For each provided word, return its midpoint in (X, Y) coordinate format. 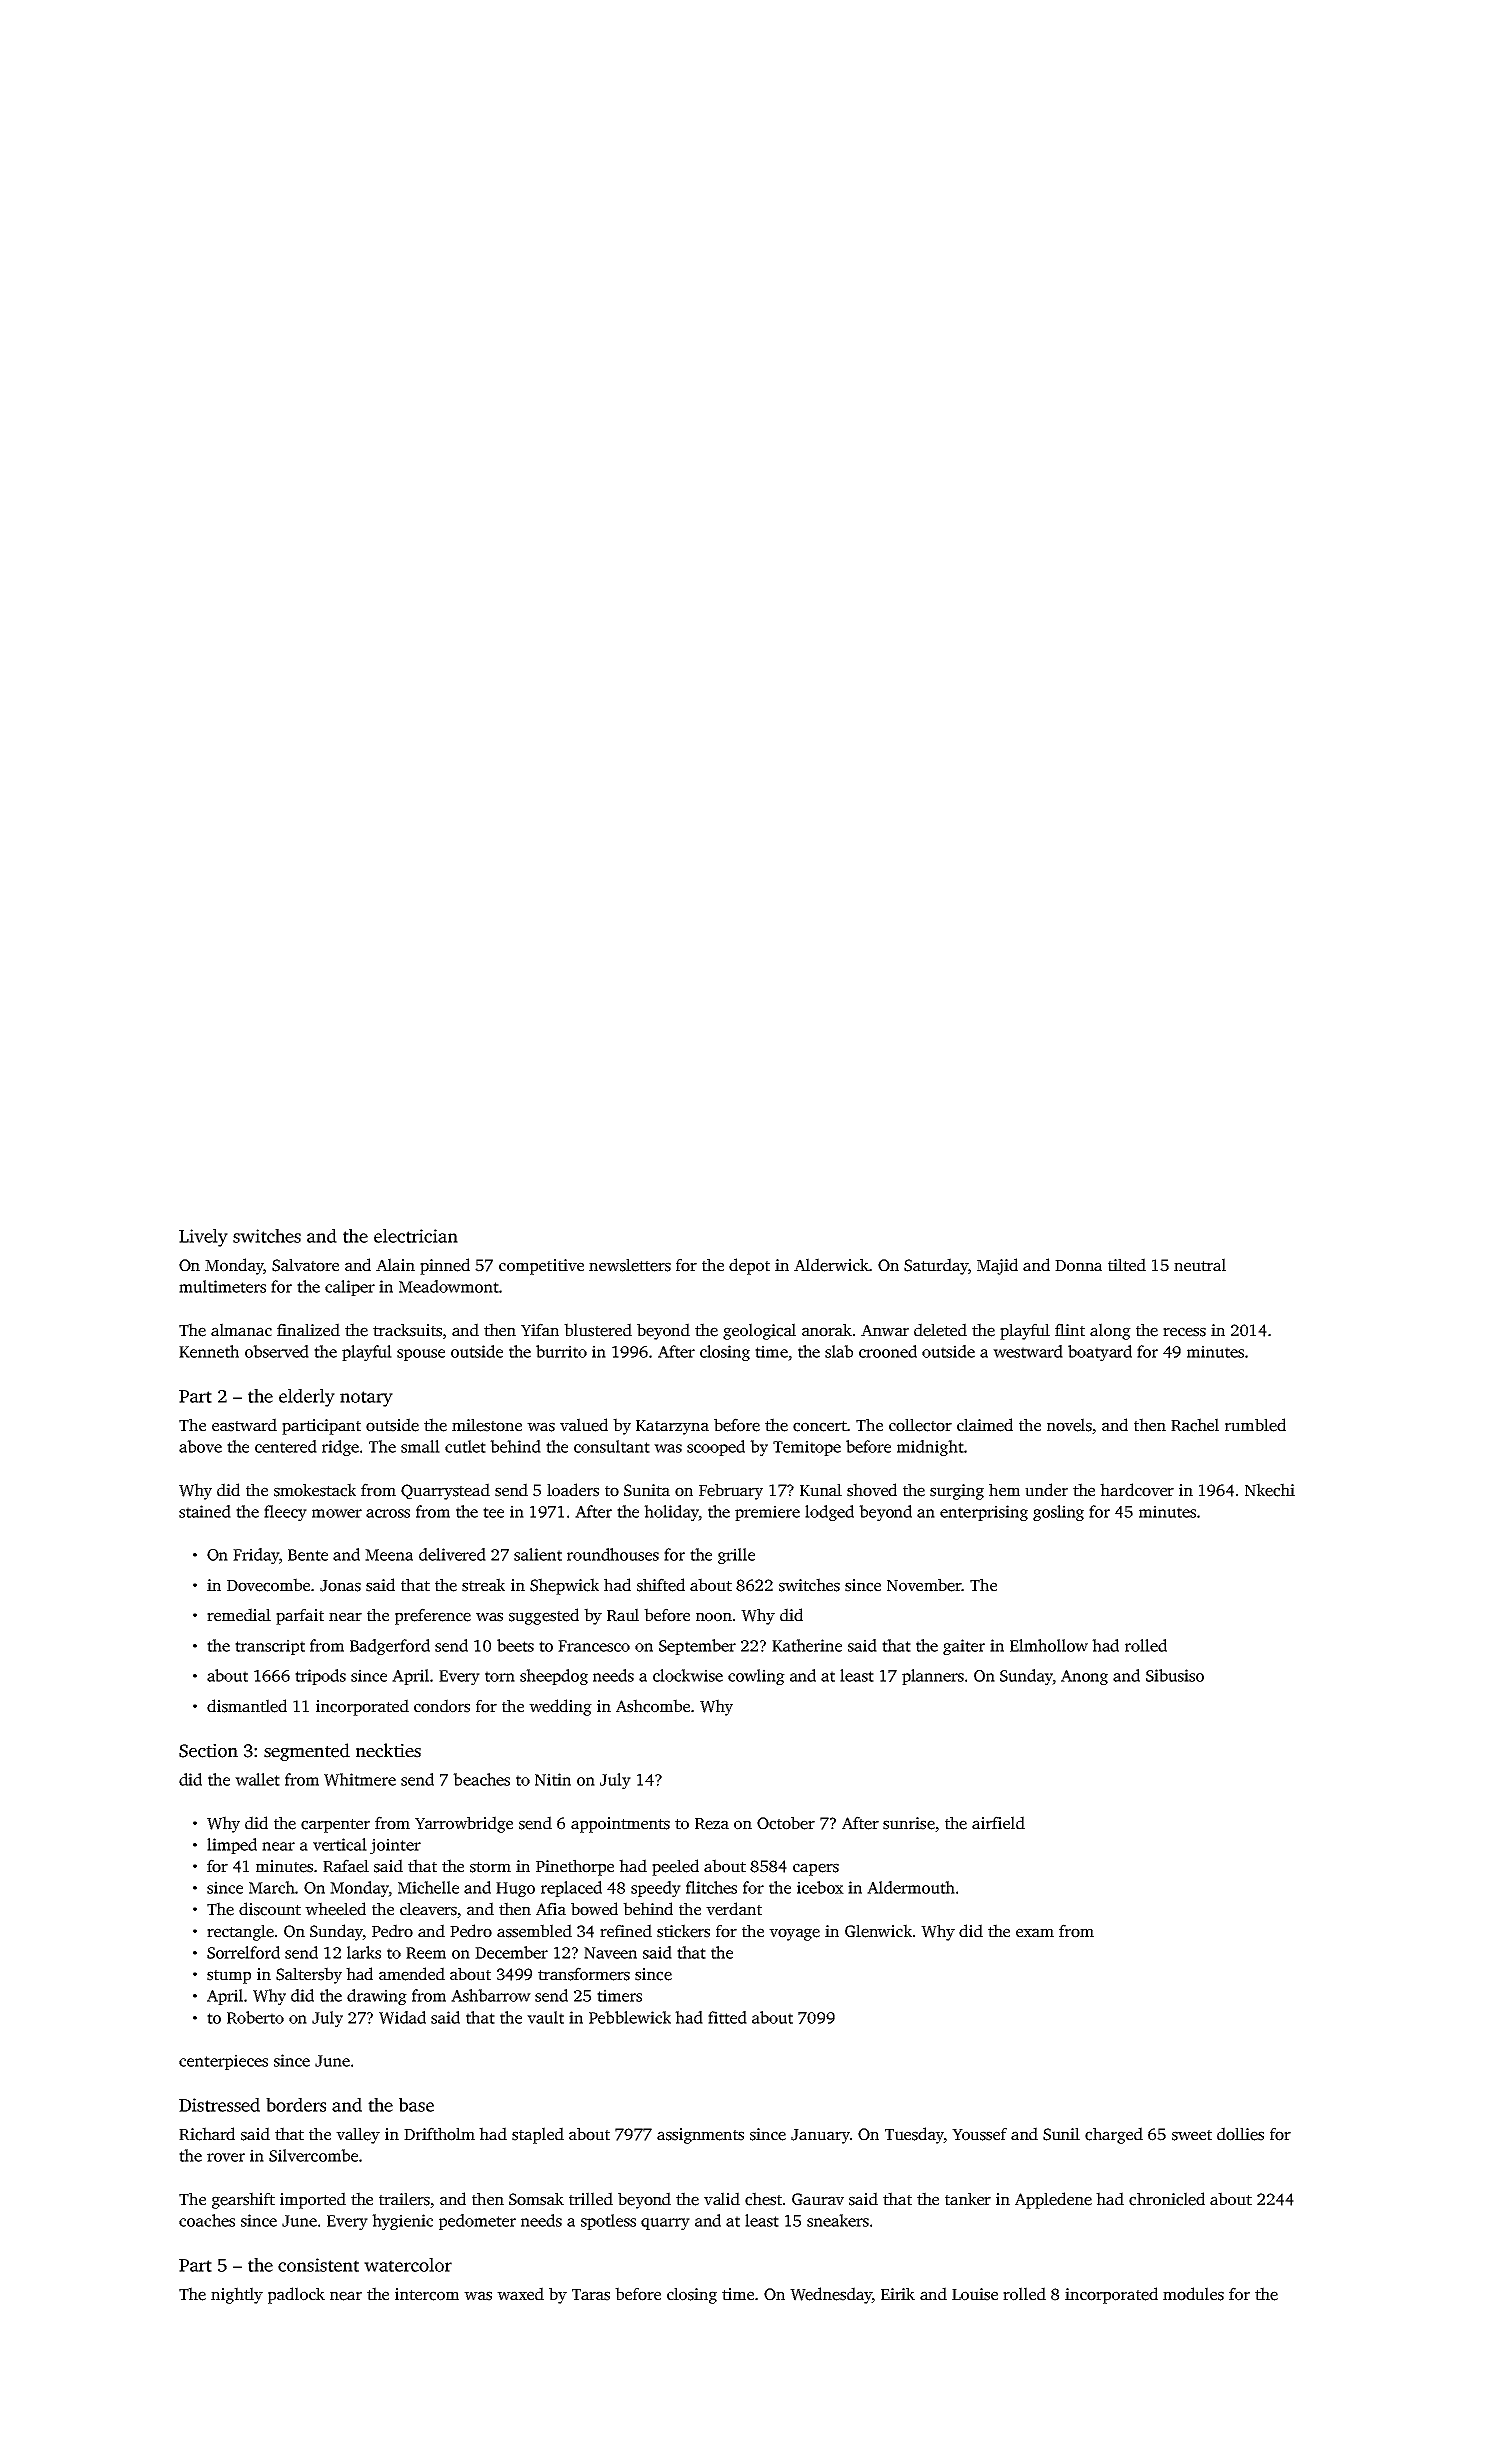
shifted (661, 1585)
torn (500, 1676)
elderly (307, 1398)
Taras (591, 2295)
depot (749, 1266)
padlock (296, 2295)
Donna (1078, 1266)
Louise (975, 2294)
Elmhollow (1049, 1645)
